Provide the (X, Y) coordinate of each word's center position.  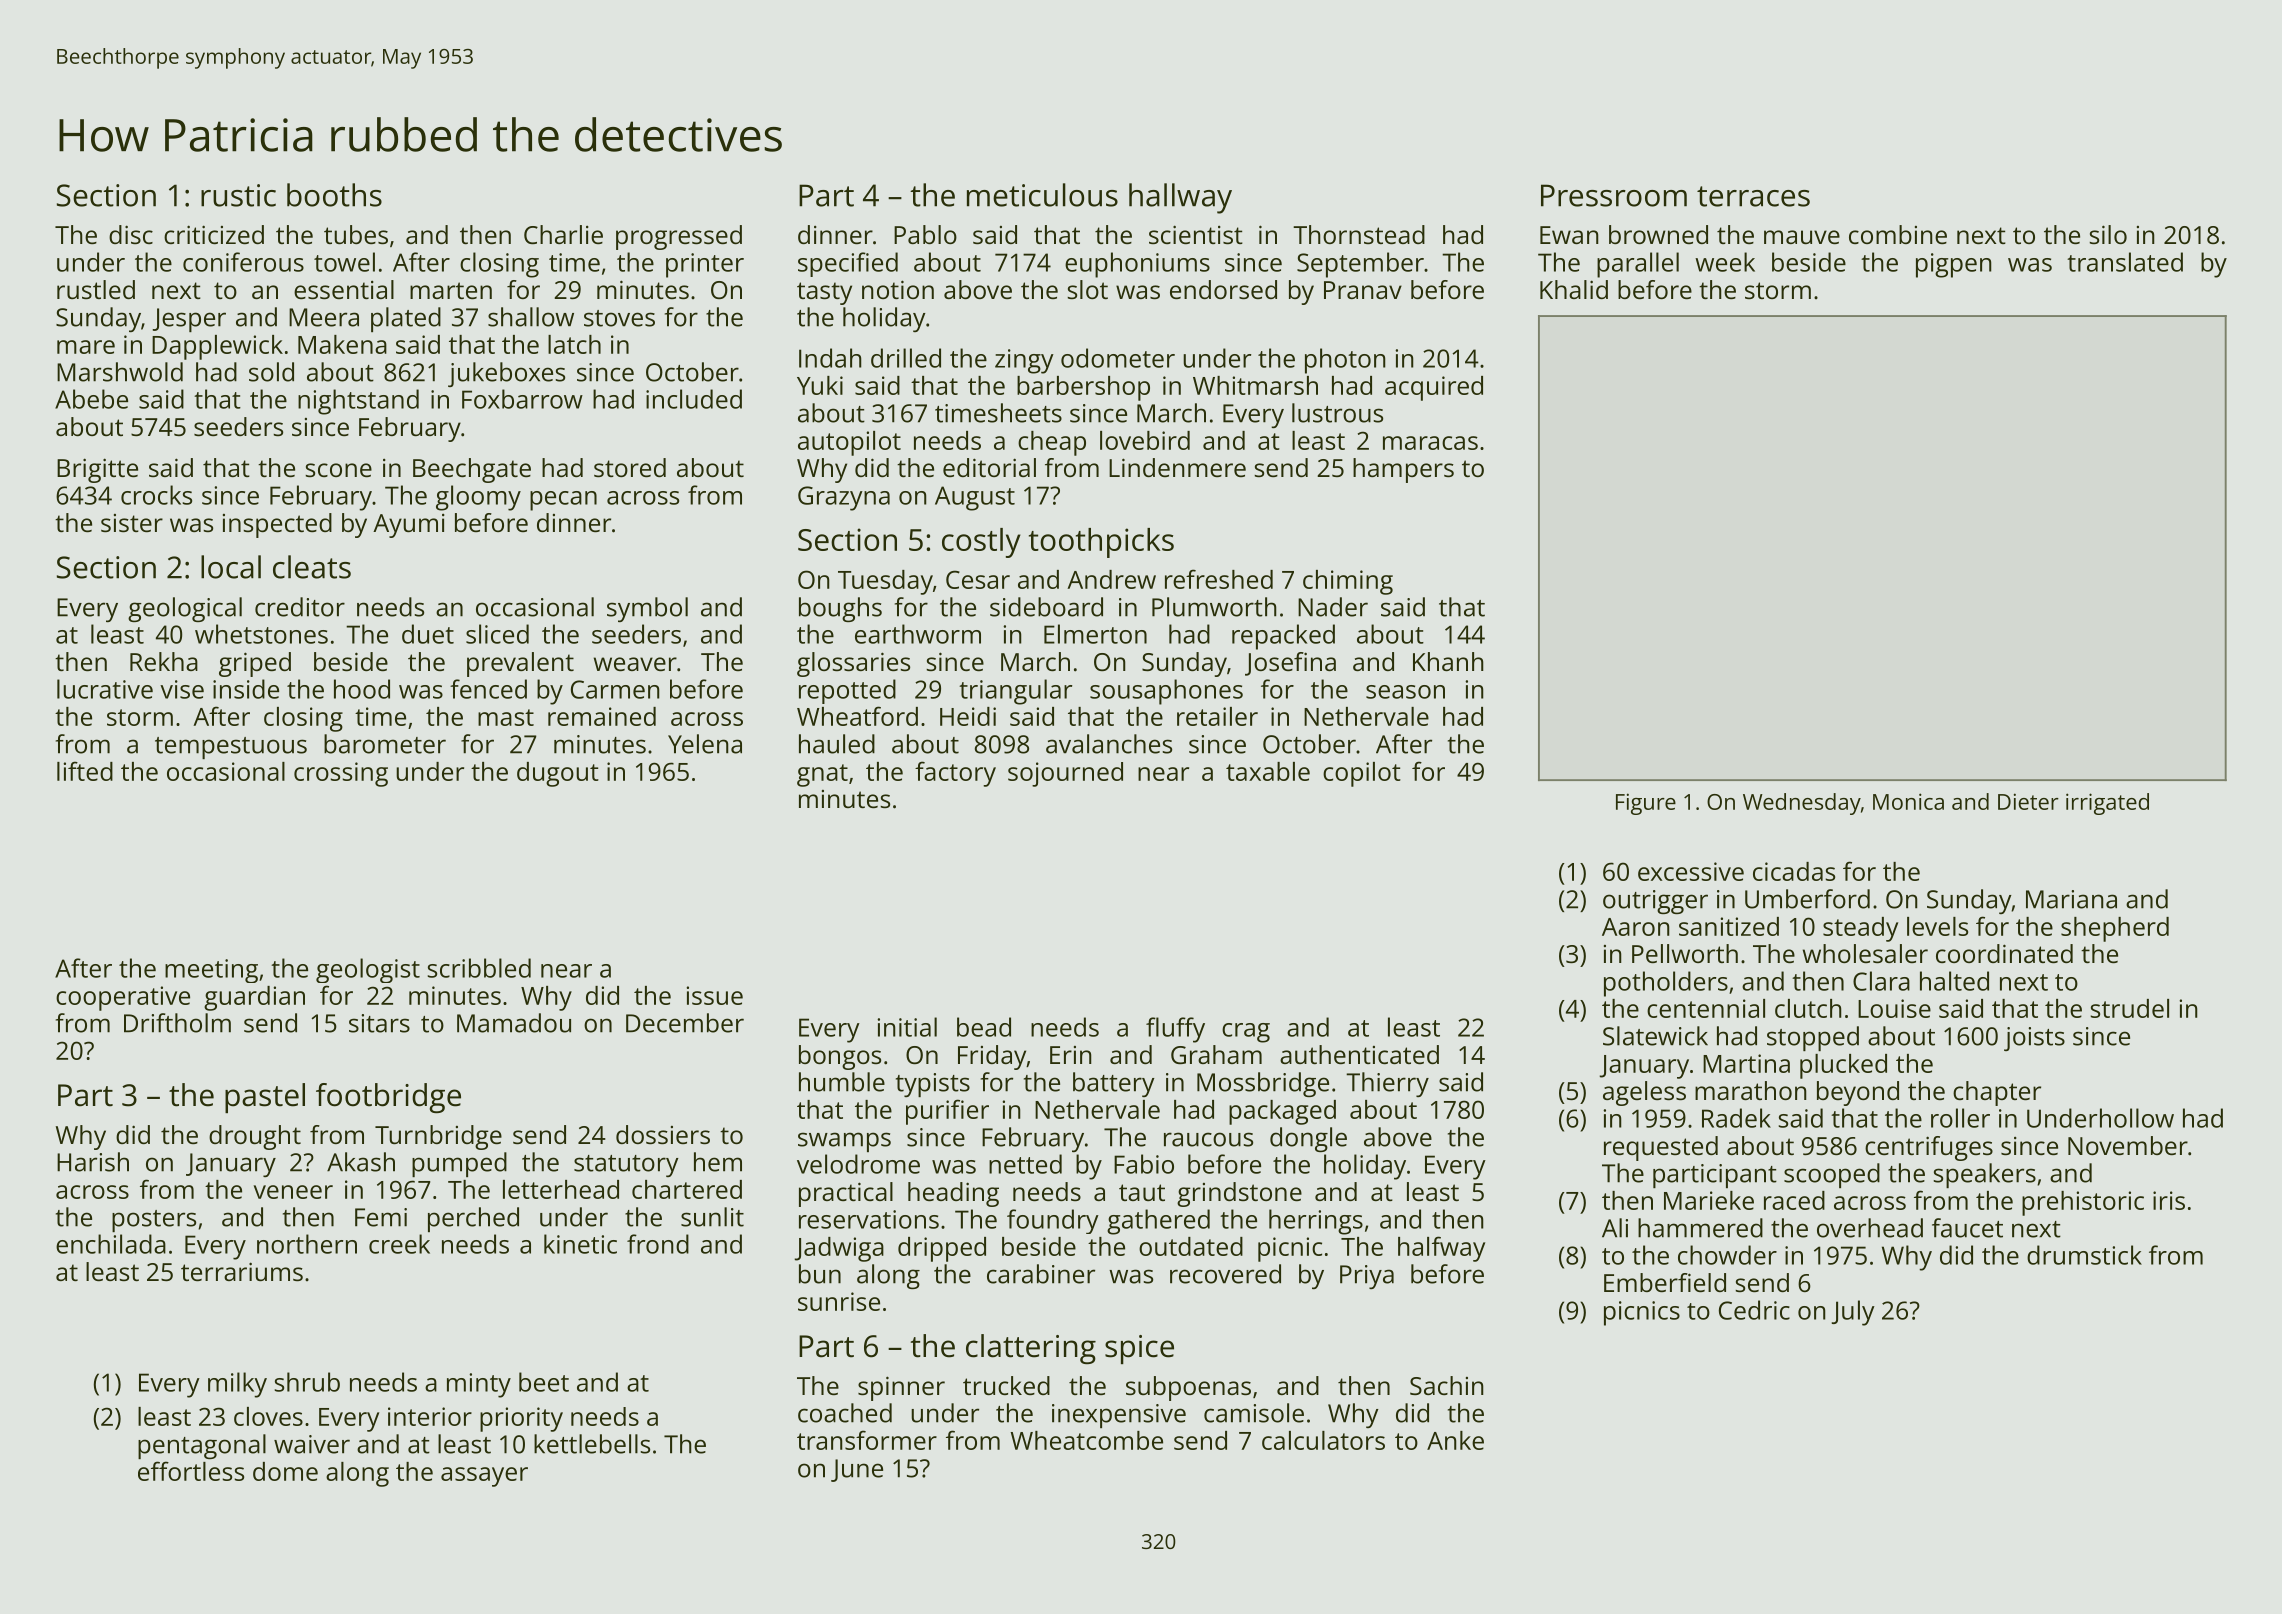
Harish (93, 1162)
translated (2125, 262)
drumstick (2084, 1255)
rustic (238, 195)
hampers (1403, 470)
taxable (1268, 771)
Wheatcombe (1087, 1440)
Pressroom (1614, 195)
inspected (277, 525)
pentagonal (202, 1446)
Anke (1455, 1440)
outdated (1191, 1246)
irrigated (2107, 804)
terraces (1753, 196)
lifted (85, 771)
